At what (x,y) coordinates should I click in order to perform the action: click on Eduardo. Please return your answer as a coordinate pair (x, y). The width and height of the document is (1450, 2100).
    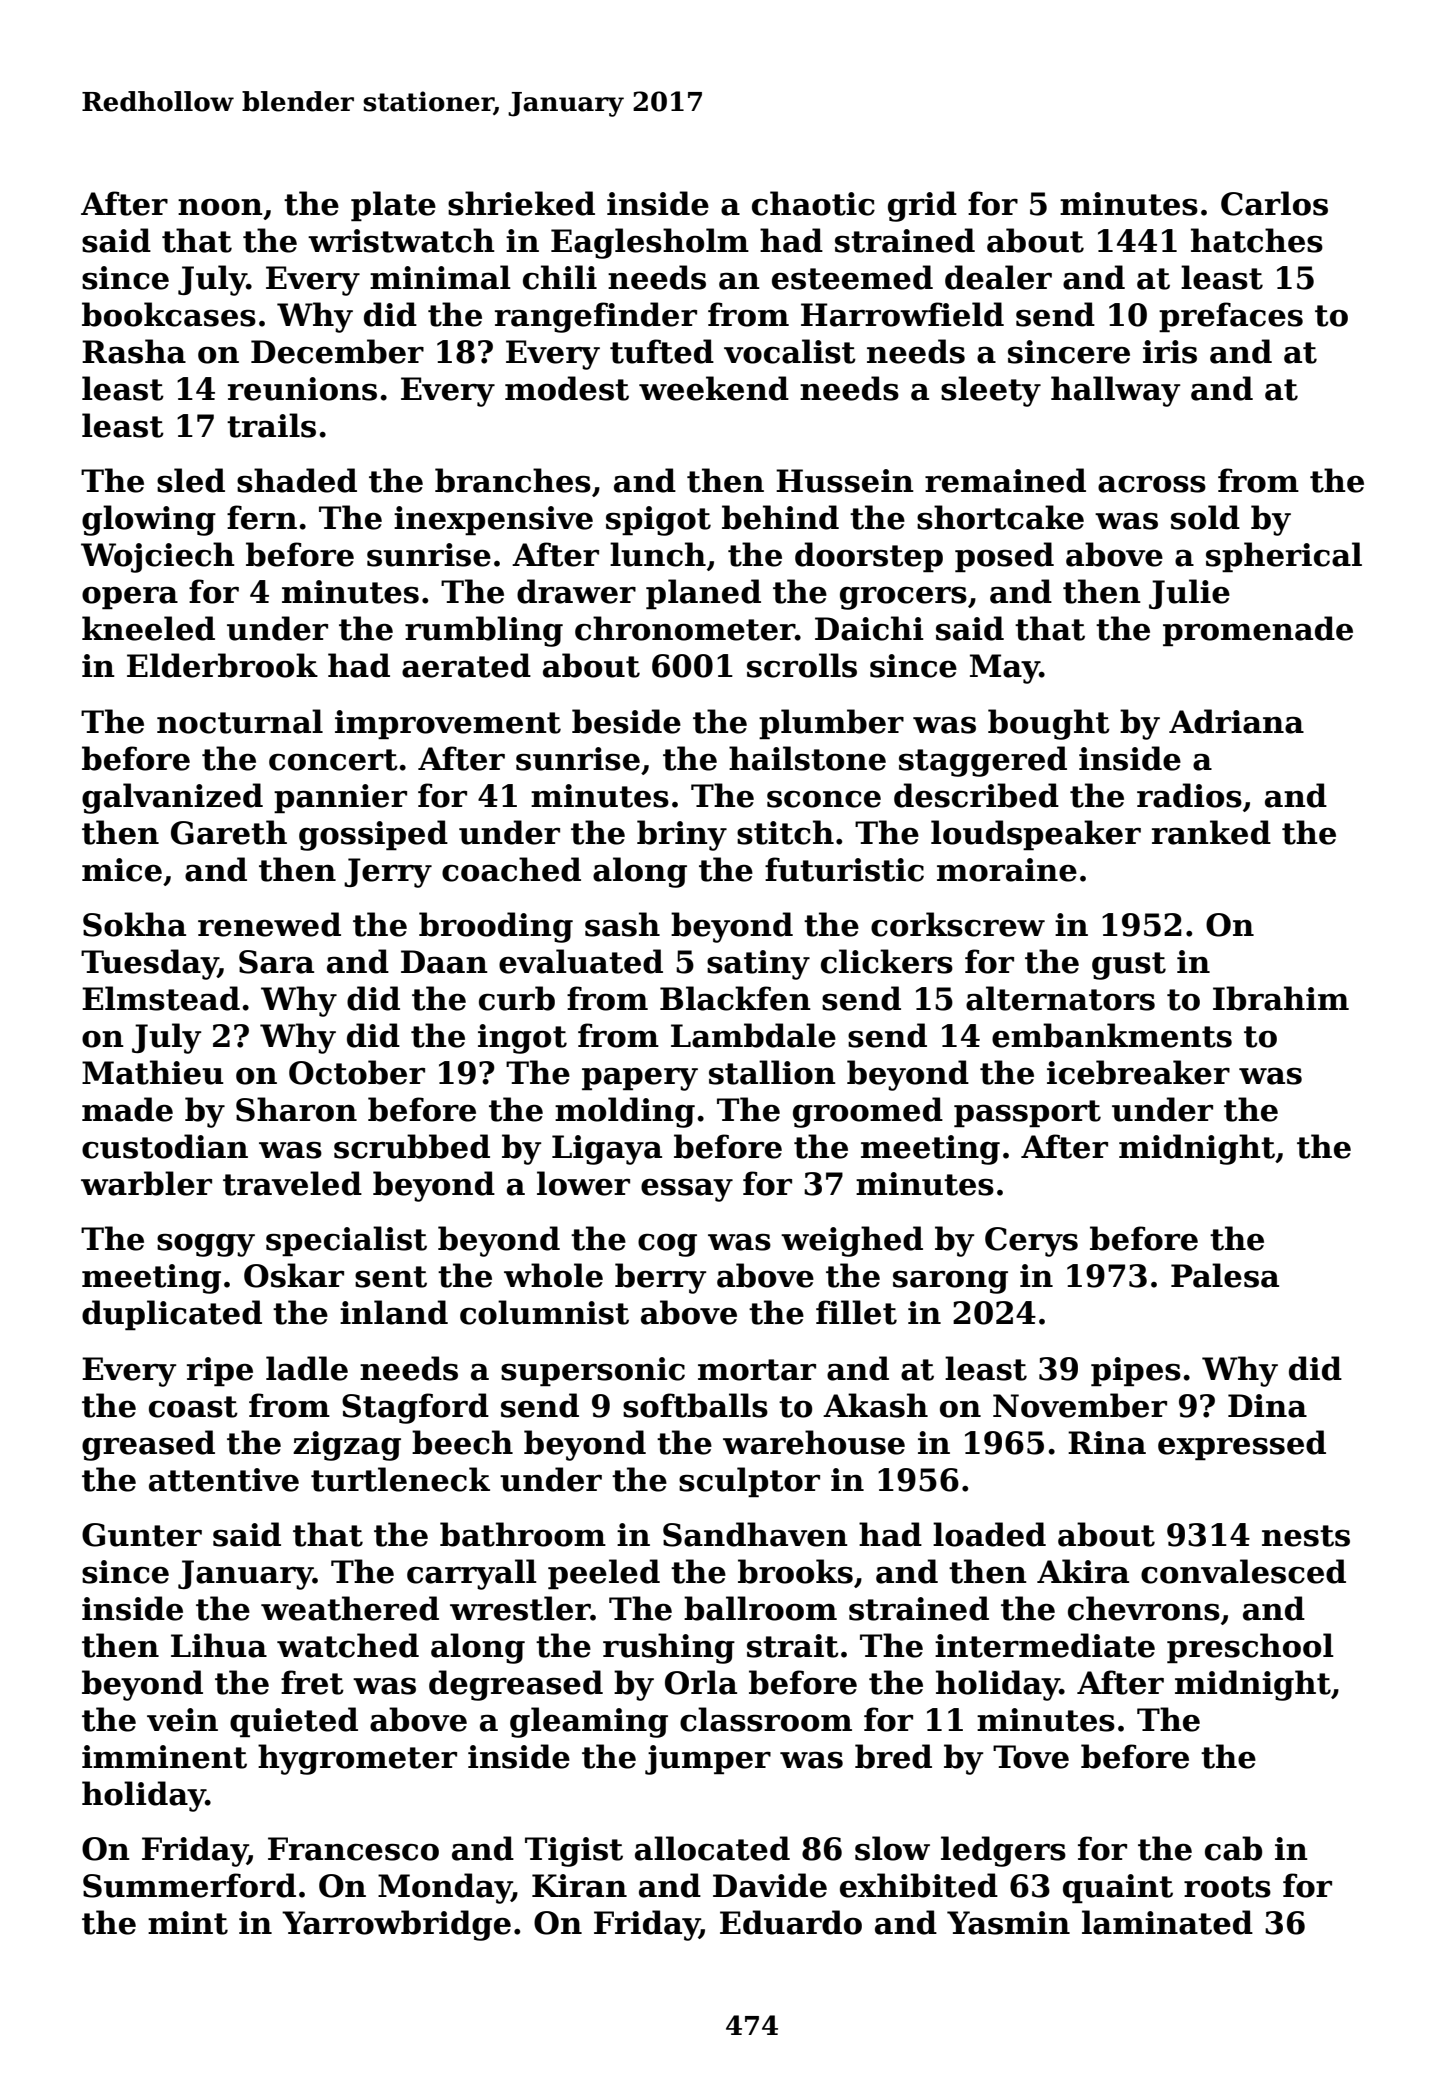
    Looking at the image, I should click on (791, 1922).
